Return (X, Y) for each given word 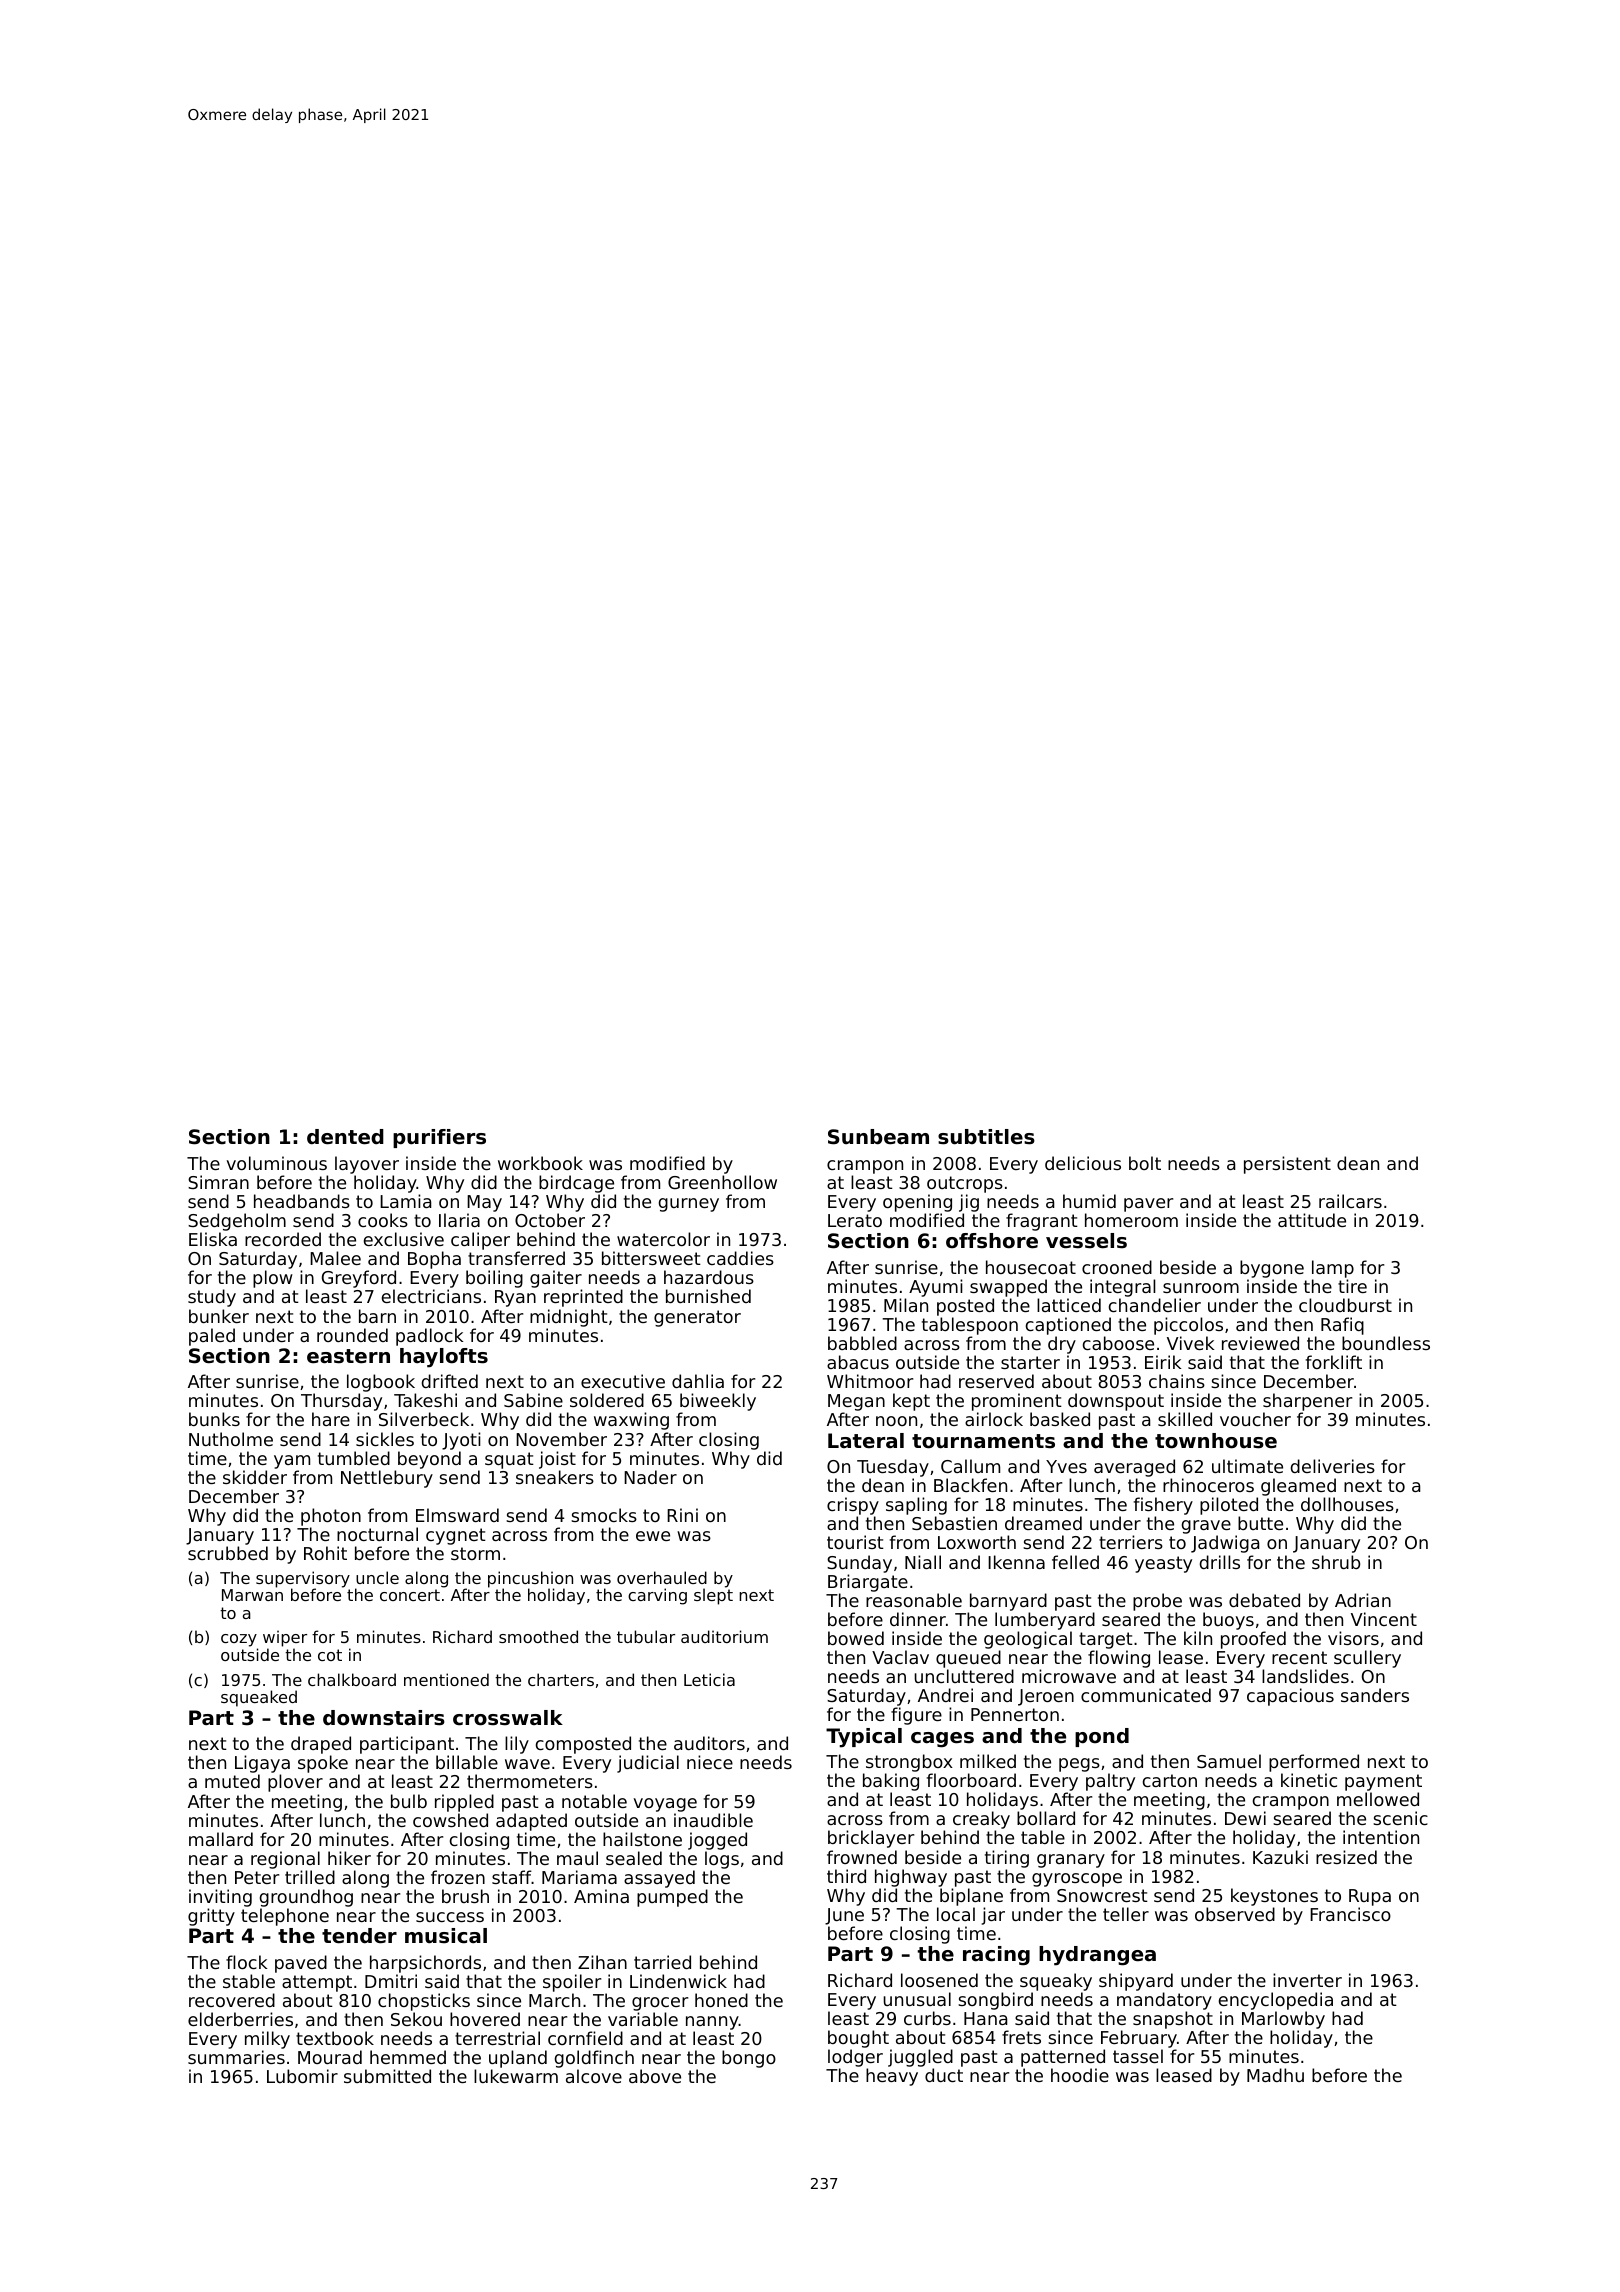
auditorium (724, 1636)
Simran (218, 1182)
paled (212, 1337)
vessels (1086, 1241)
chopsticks (424, 2002)
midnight (569, 1318)
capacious (1290, 1697)
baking (891, 1782)
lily (517, 1745)
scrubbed (228, 1553)
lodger (855, 2058)
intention (1381, 1837)
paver (1148, 1205)
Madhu (1275, 2075)
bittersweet (651, 1258)
